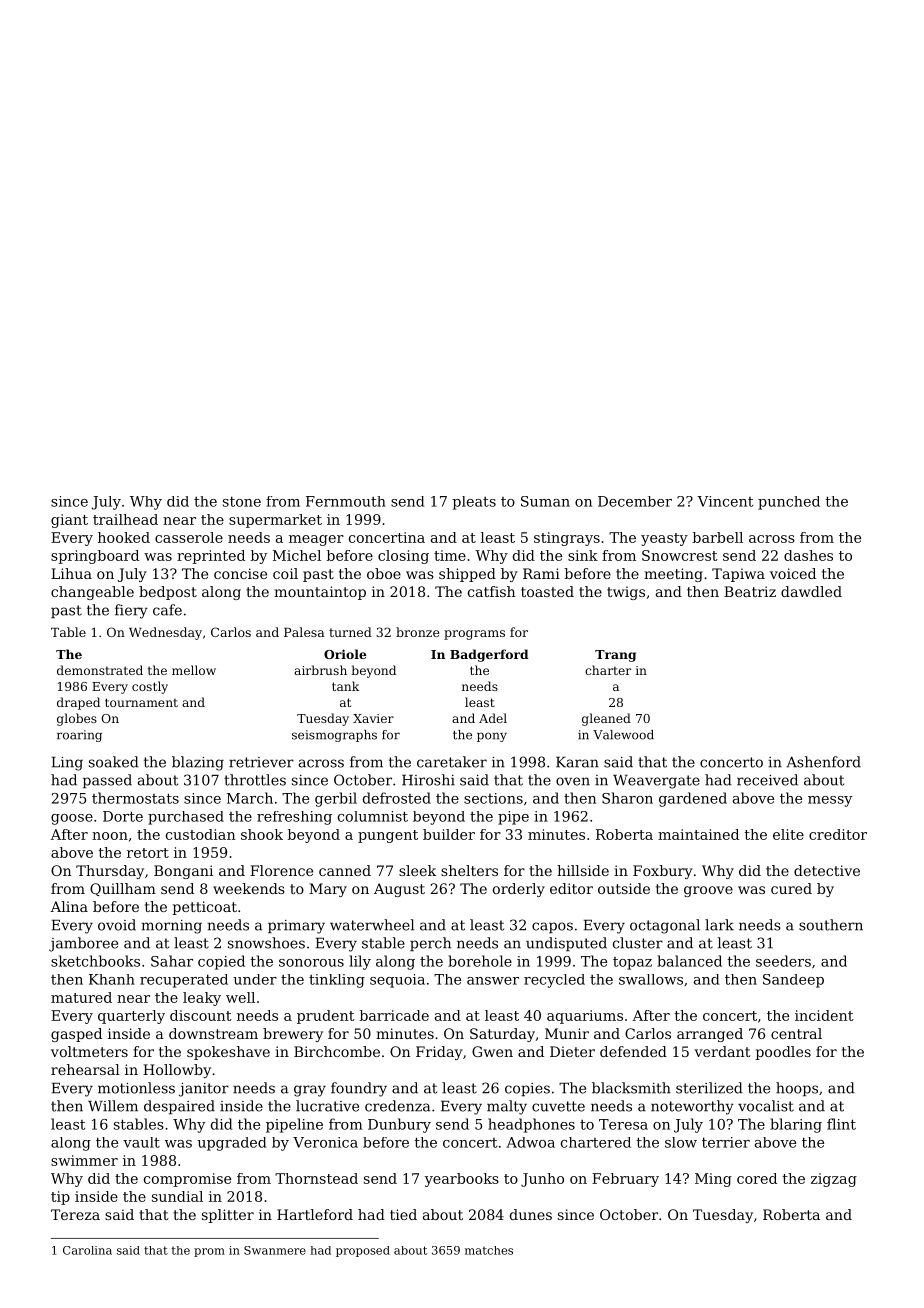 This screenshot has width=924, height=1308. Describe the element at coordinates (545, 501) in the screenshot. I see `Suman` at that location.
